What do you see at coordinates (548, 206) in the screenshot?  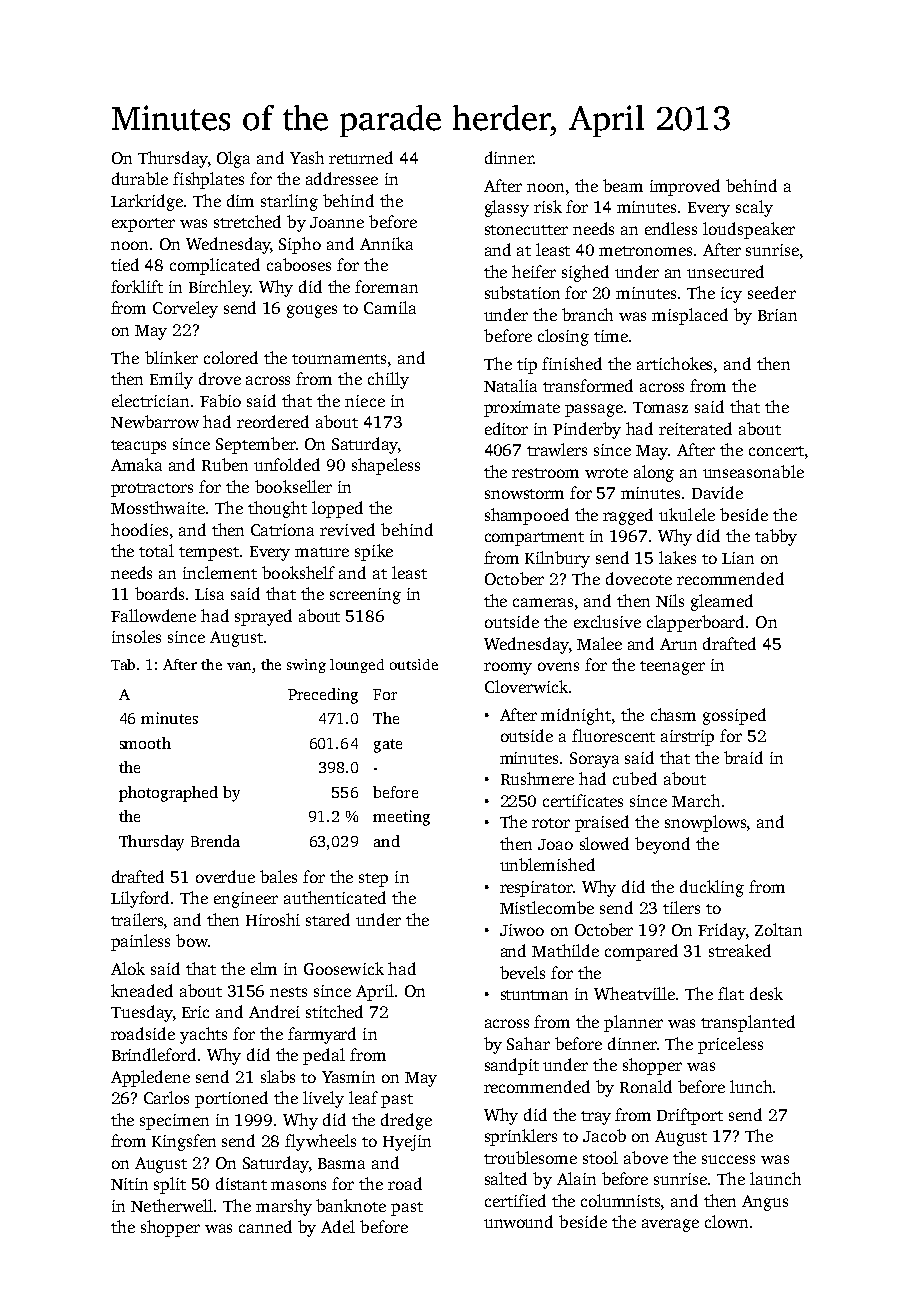 I see `risk` at bounding box center [548, 206].
